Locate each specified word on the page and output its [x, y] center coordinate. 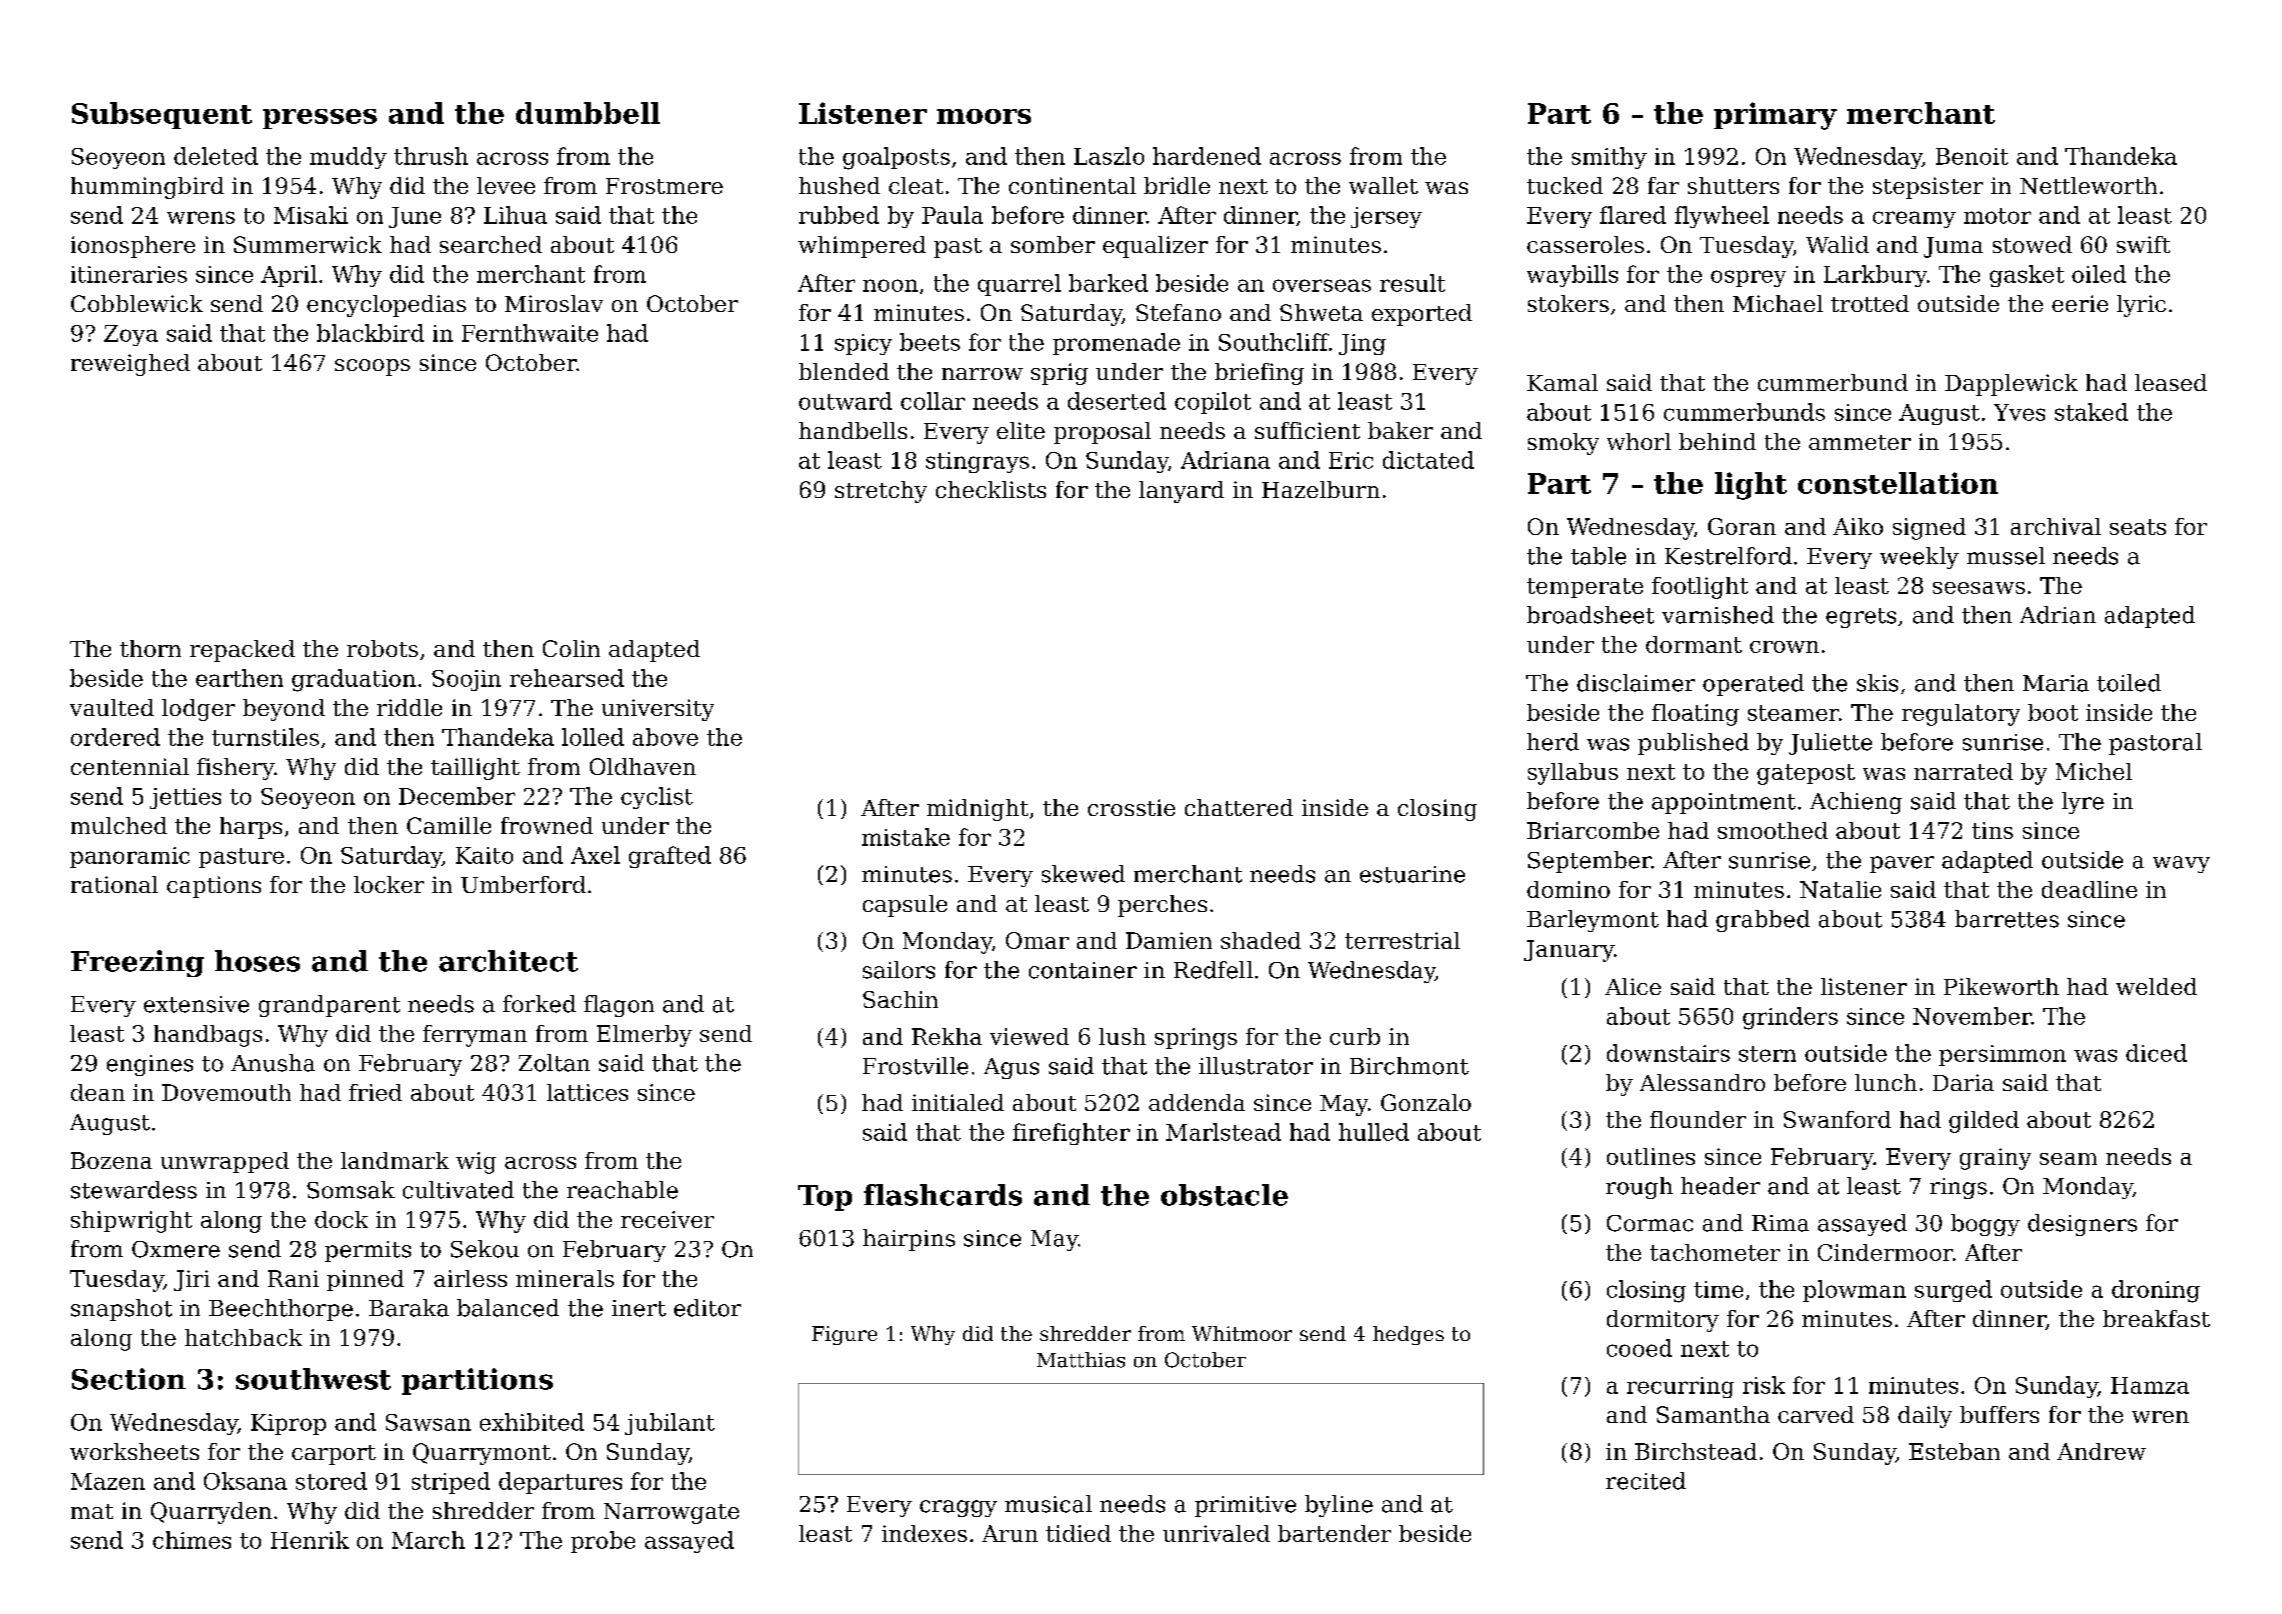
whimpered [862, 247]
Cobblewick [137, 303]
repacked [242, 651]
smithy [1609, 158]
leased [2171, 382]
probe [603, 1542]
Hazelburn [1321, 489]
